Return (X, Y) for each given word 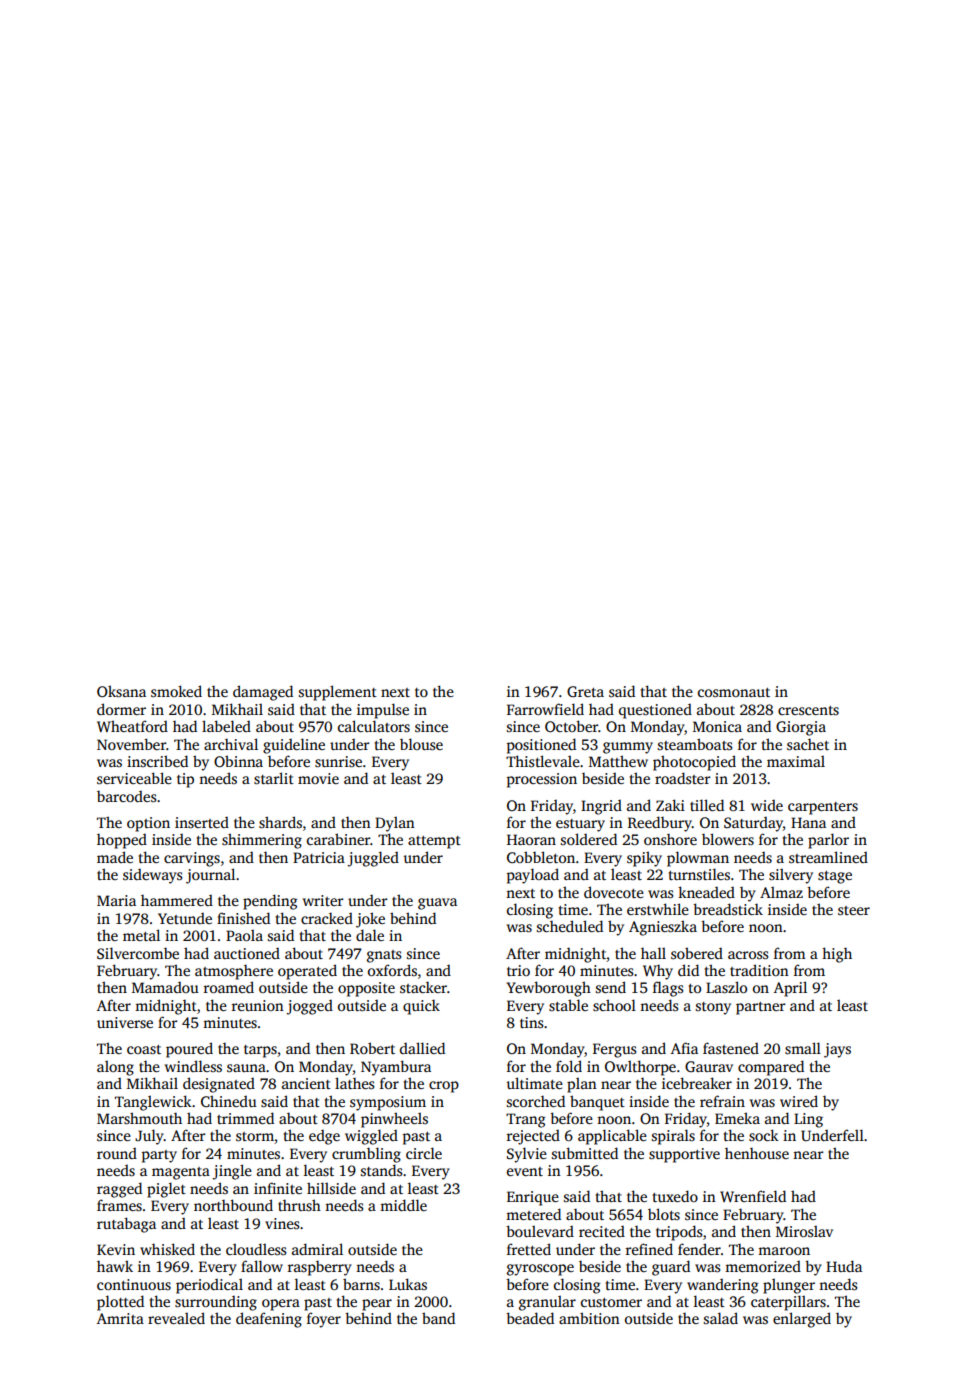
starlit (274, 778)
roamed (228, 987)
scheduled (570, 926)
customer (611, 1302)
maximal (796, 761)
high (837, 955)
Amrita (120, 1318)
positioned (541, 746)
